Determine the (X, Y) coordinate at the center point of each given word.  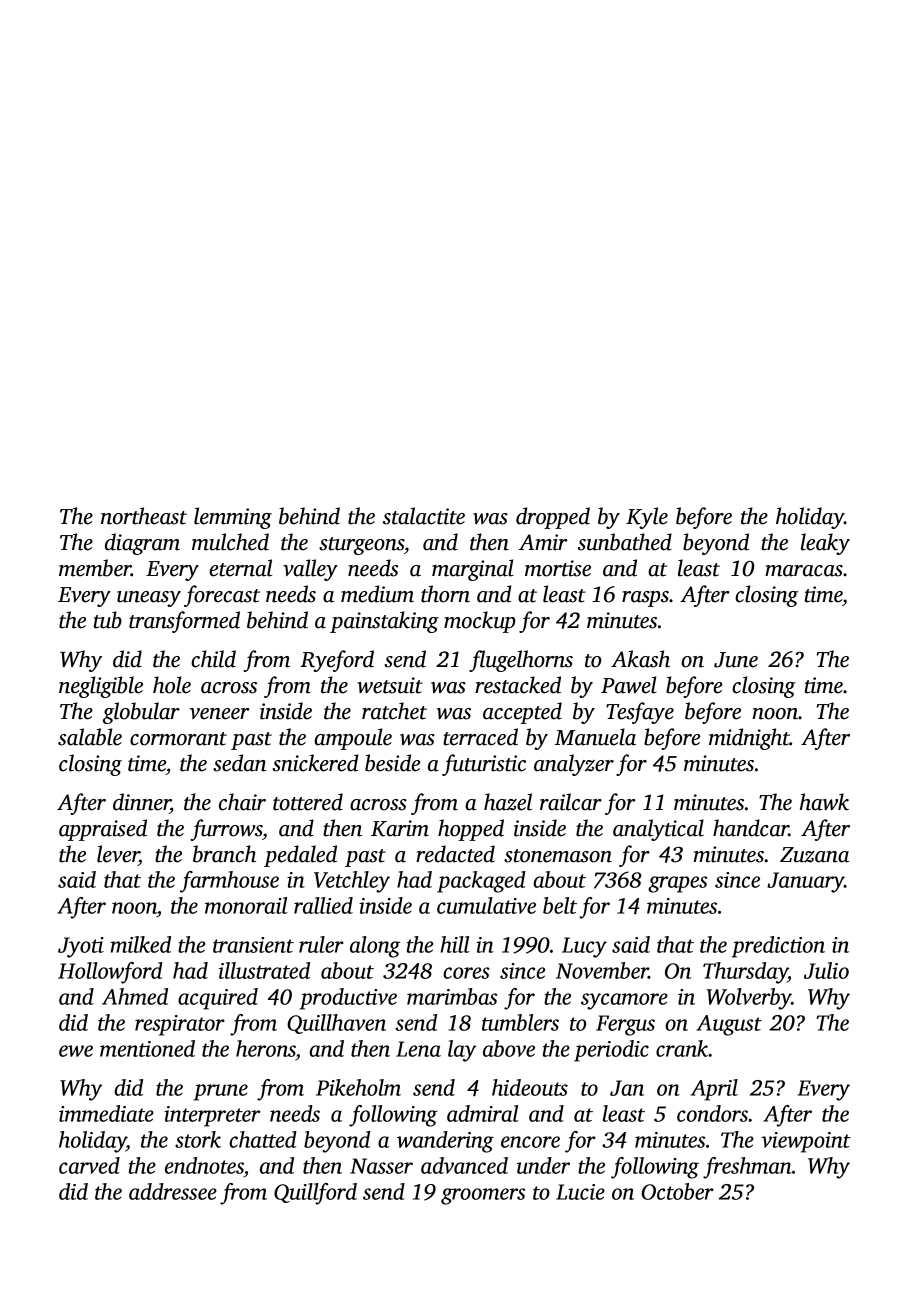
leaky (825, 544)
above (509, 1048)
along (375, 947)
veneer (219, 714)
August (729, 1025)
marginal (473, 570)
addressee (173, 1191)
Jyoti (81, 947)
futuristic (484, 765)
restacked (518, 685)
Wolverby (749, 999)
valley (310, 570)
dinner (141, 802)
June (736, 660)
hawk (824, 802)
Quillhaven (336, 1024)
